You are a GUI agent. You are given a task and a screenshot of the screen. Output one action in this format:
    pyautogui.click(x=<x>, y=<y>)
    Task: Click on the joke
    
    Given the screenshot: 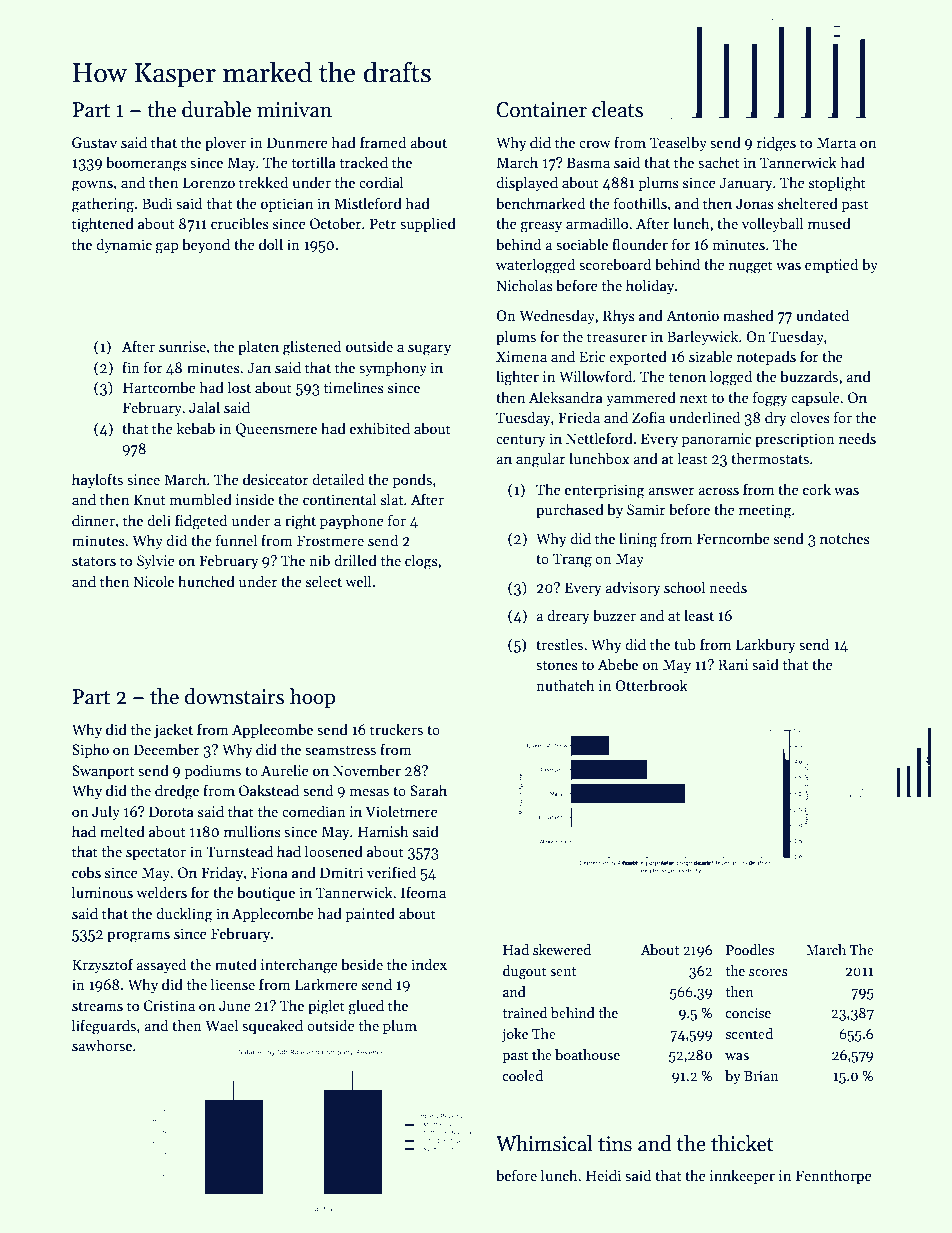 What is the action you would take?
    pyautogui.click(x=515, y=1035)
